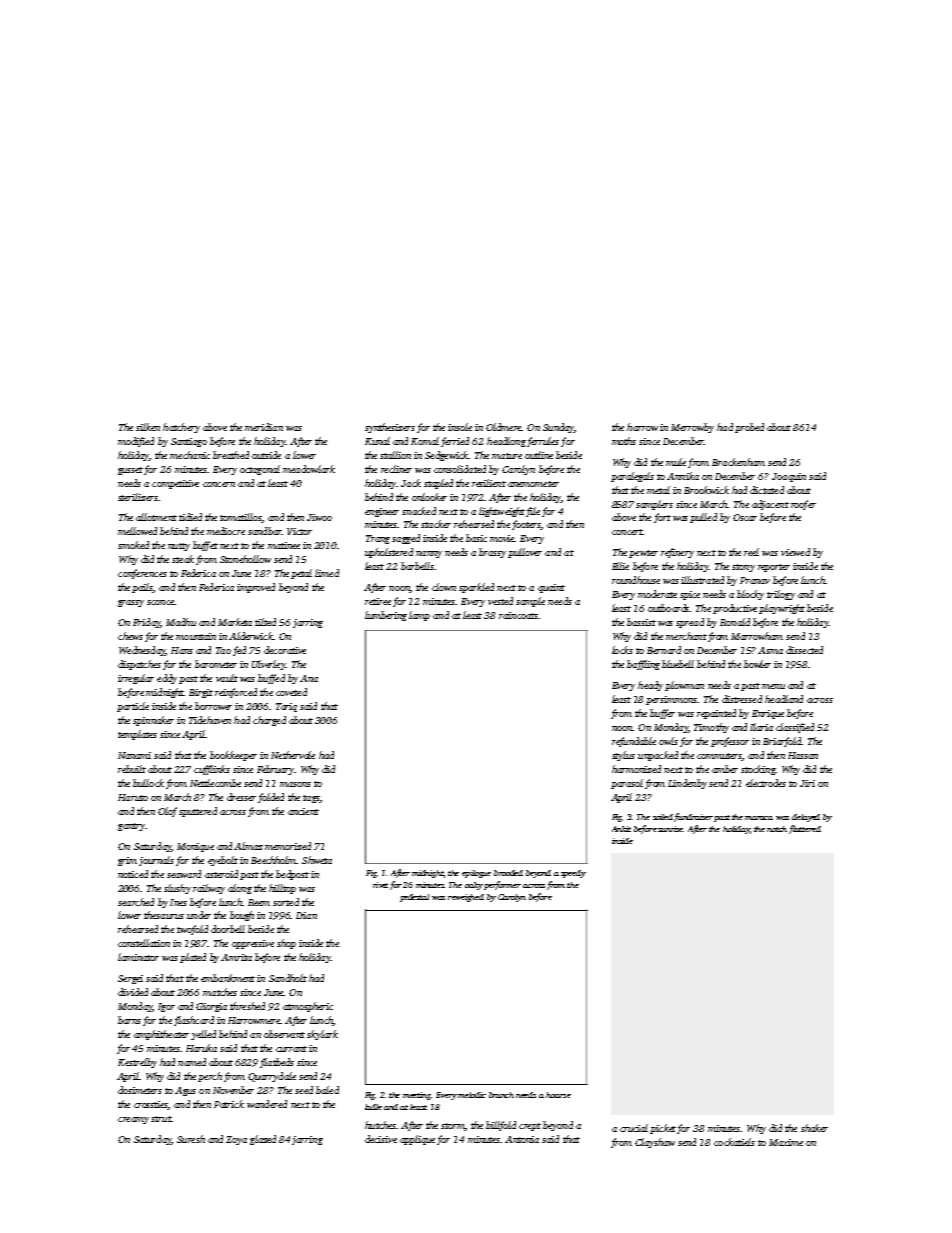 The image size is (952, 1233). What do you see at coordinates (390, 428) in the screenshot?
I see `synthesizers` at bounding box center [390, 428].
